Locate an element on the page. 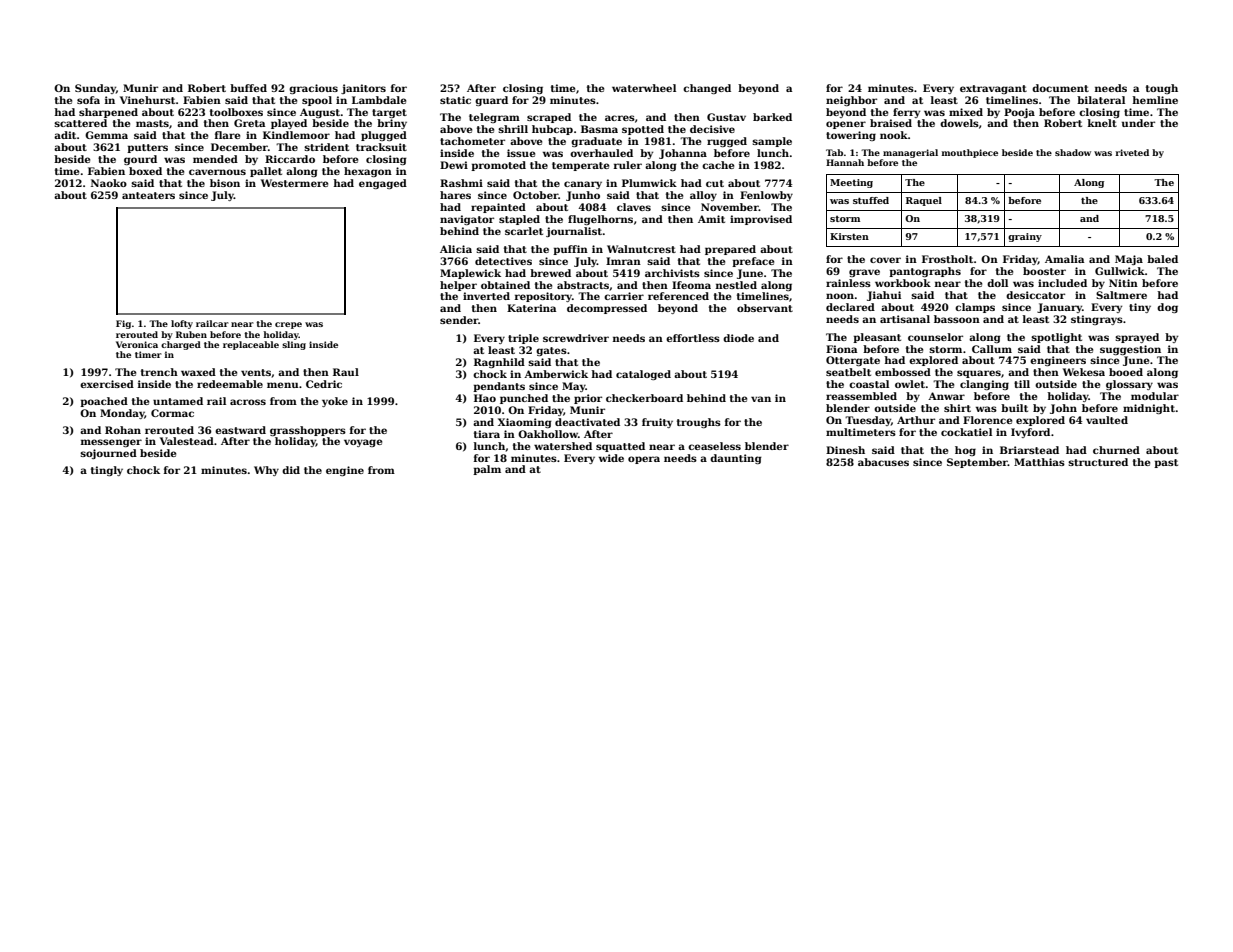 The height and width of the image is (952, 1233). archivists is located at coordinates (672, 273).
